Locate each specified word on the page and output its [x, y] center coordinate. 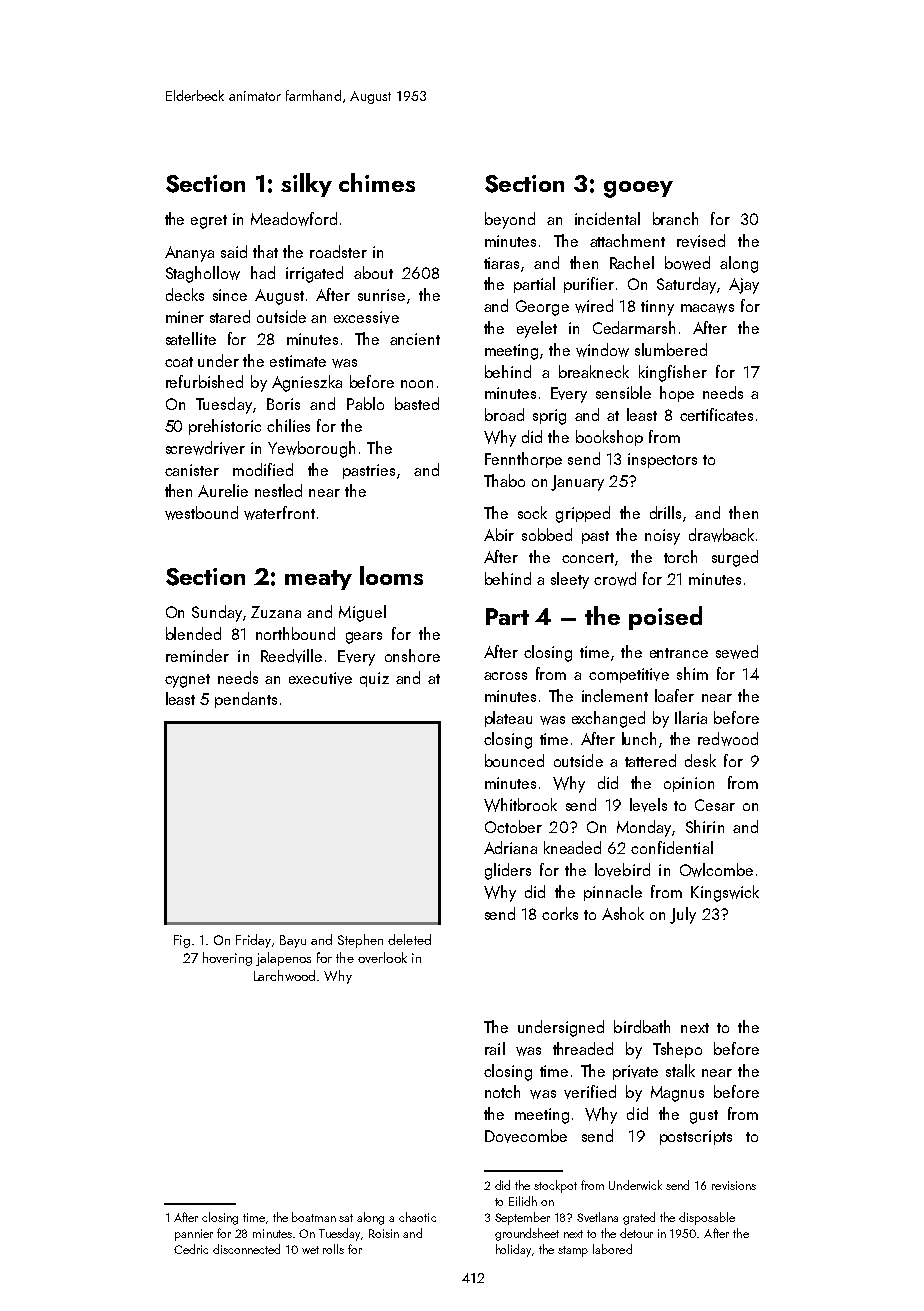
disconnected [246, 1249]
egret [209, 222]
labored [612, 1249]
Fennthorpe [523, 460]
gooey [638, 189]
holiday [513, 1250]
